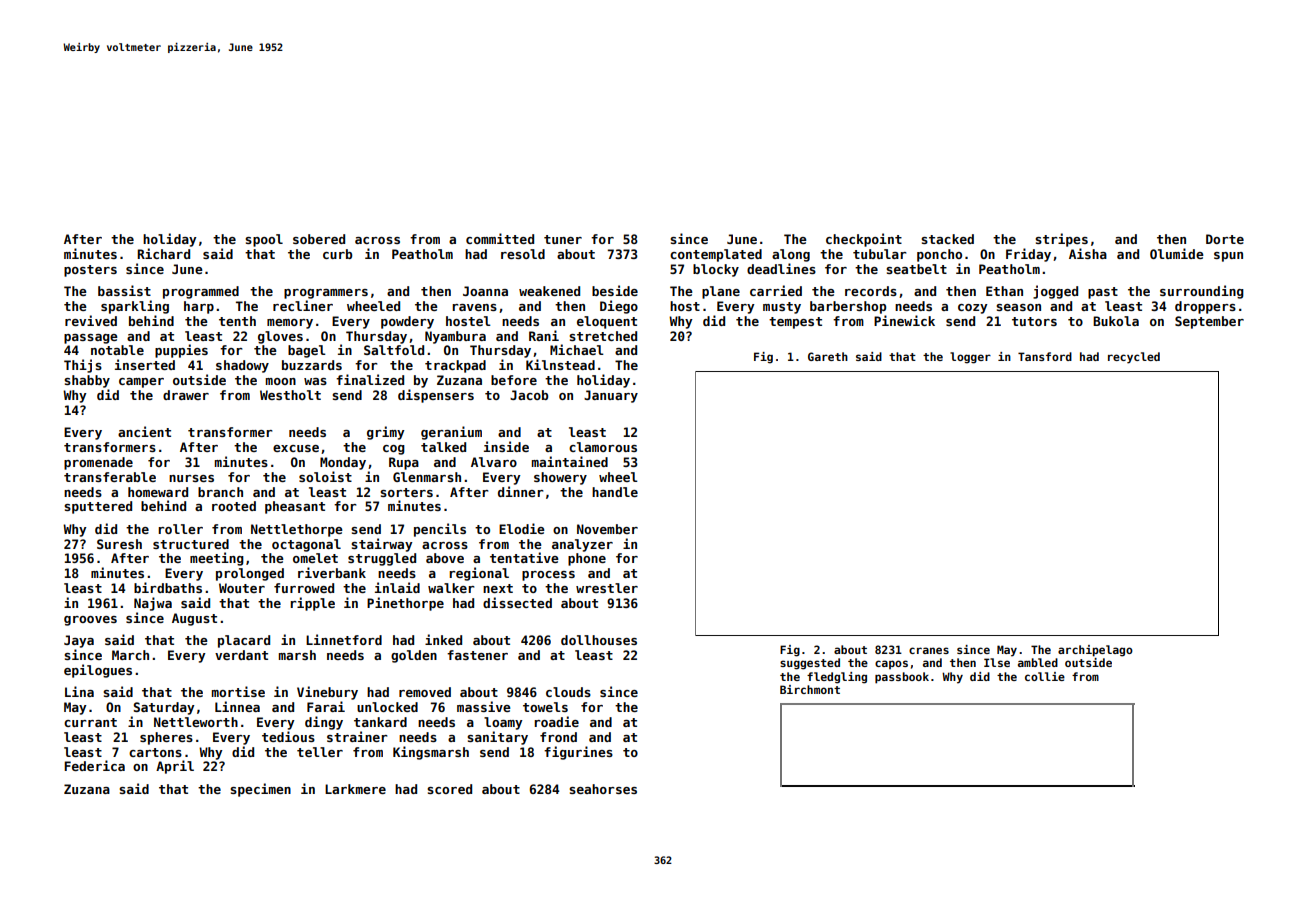 This screenshot has width=1308, height=924. What do you see at coordinates (319, 239) in the screenshot?
I see `sobered` at bounding box center [319, 239].
